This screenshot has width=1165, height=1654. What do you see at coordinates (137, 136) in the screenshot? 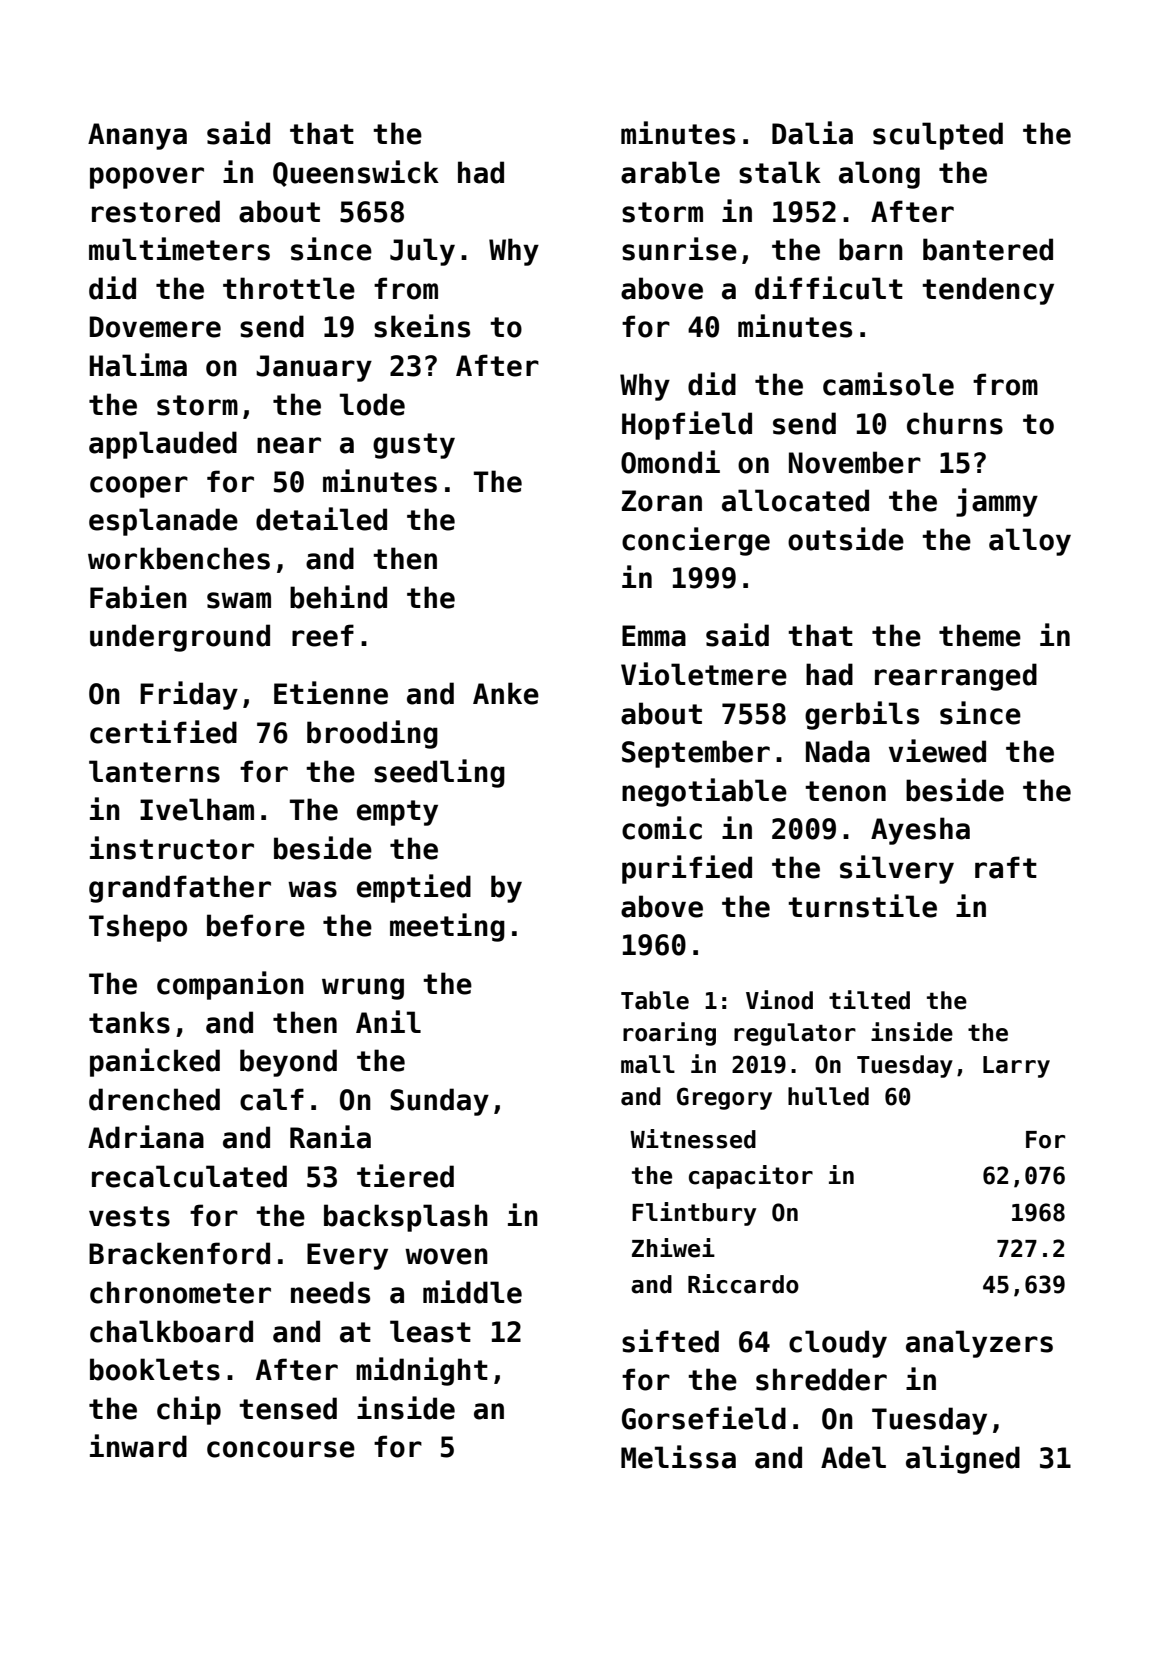
I see `Ananya` at bounding box center [137, 136].
